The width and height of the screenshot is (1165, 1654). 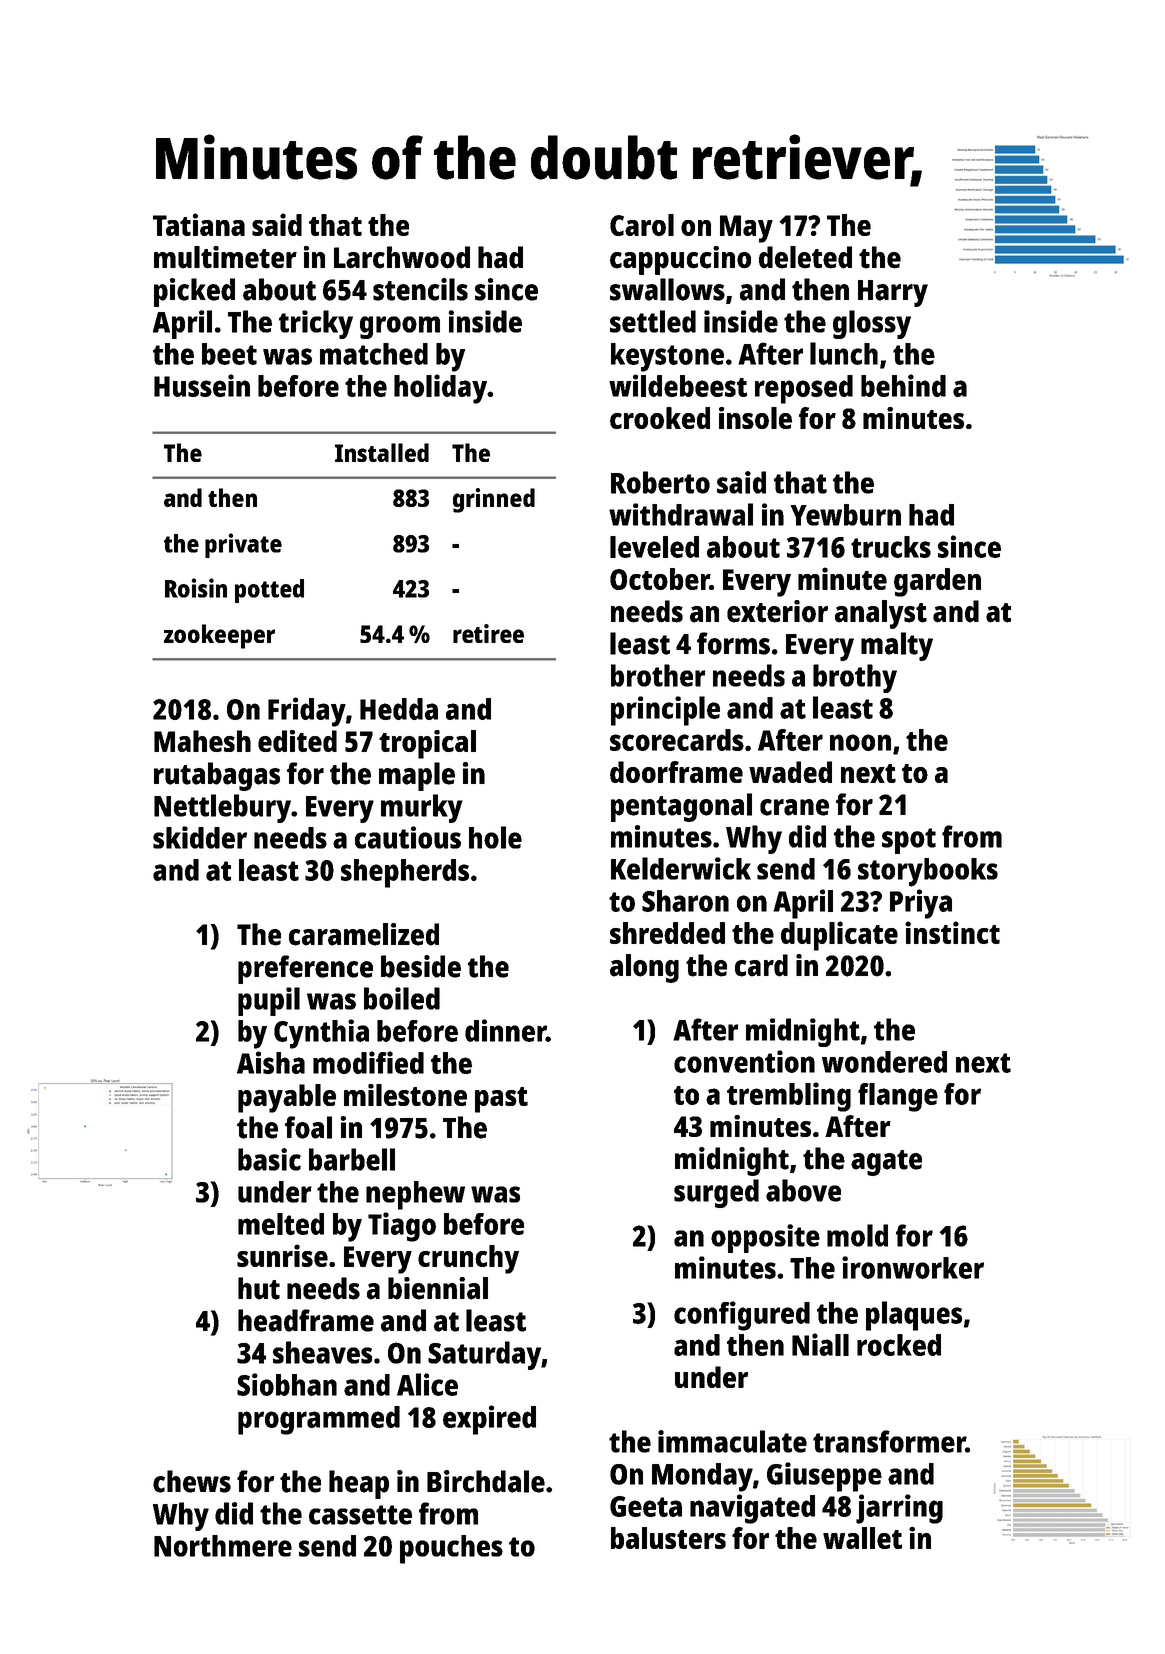 What do you see at coordinates (653, 321) in the screenshot?
I see `settled` at bounding box center [653, 321].
